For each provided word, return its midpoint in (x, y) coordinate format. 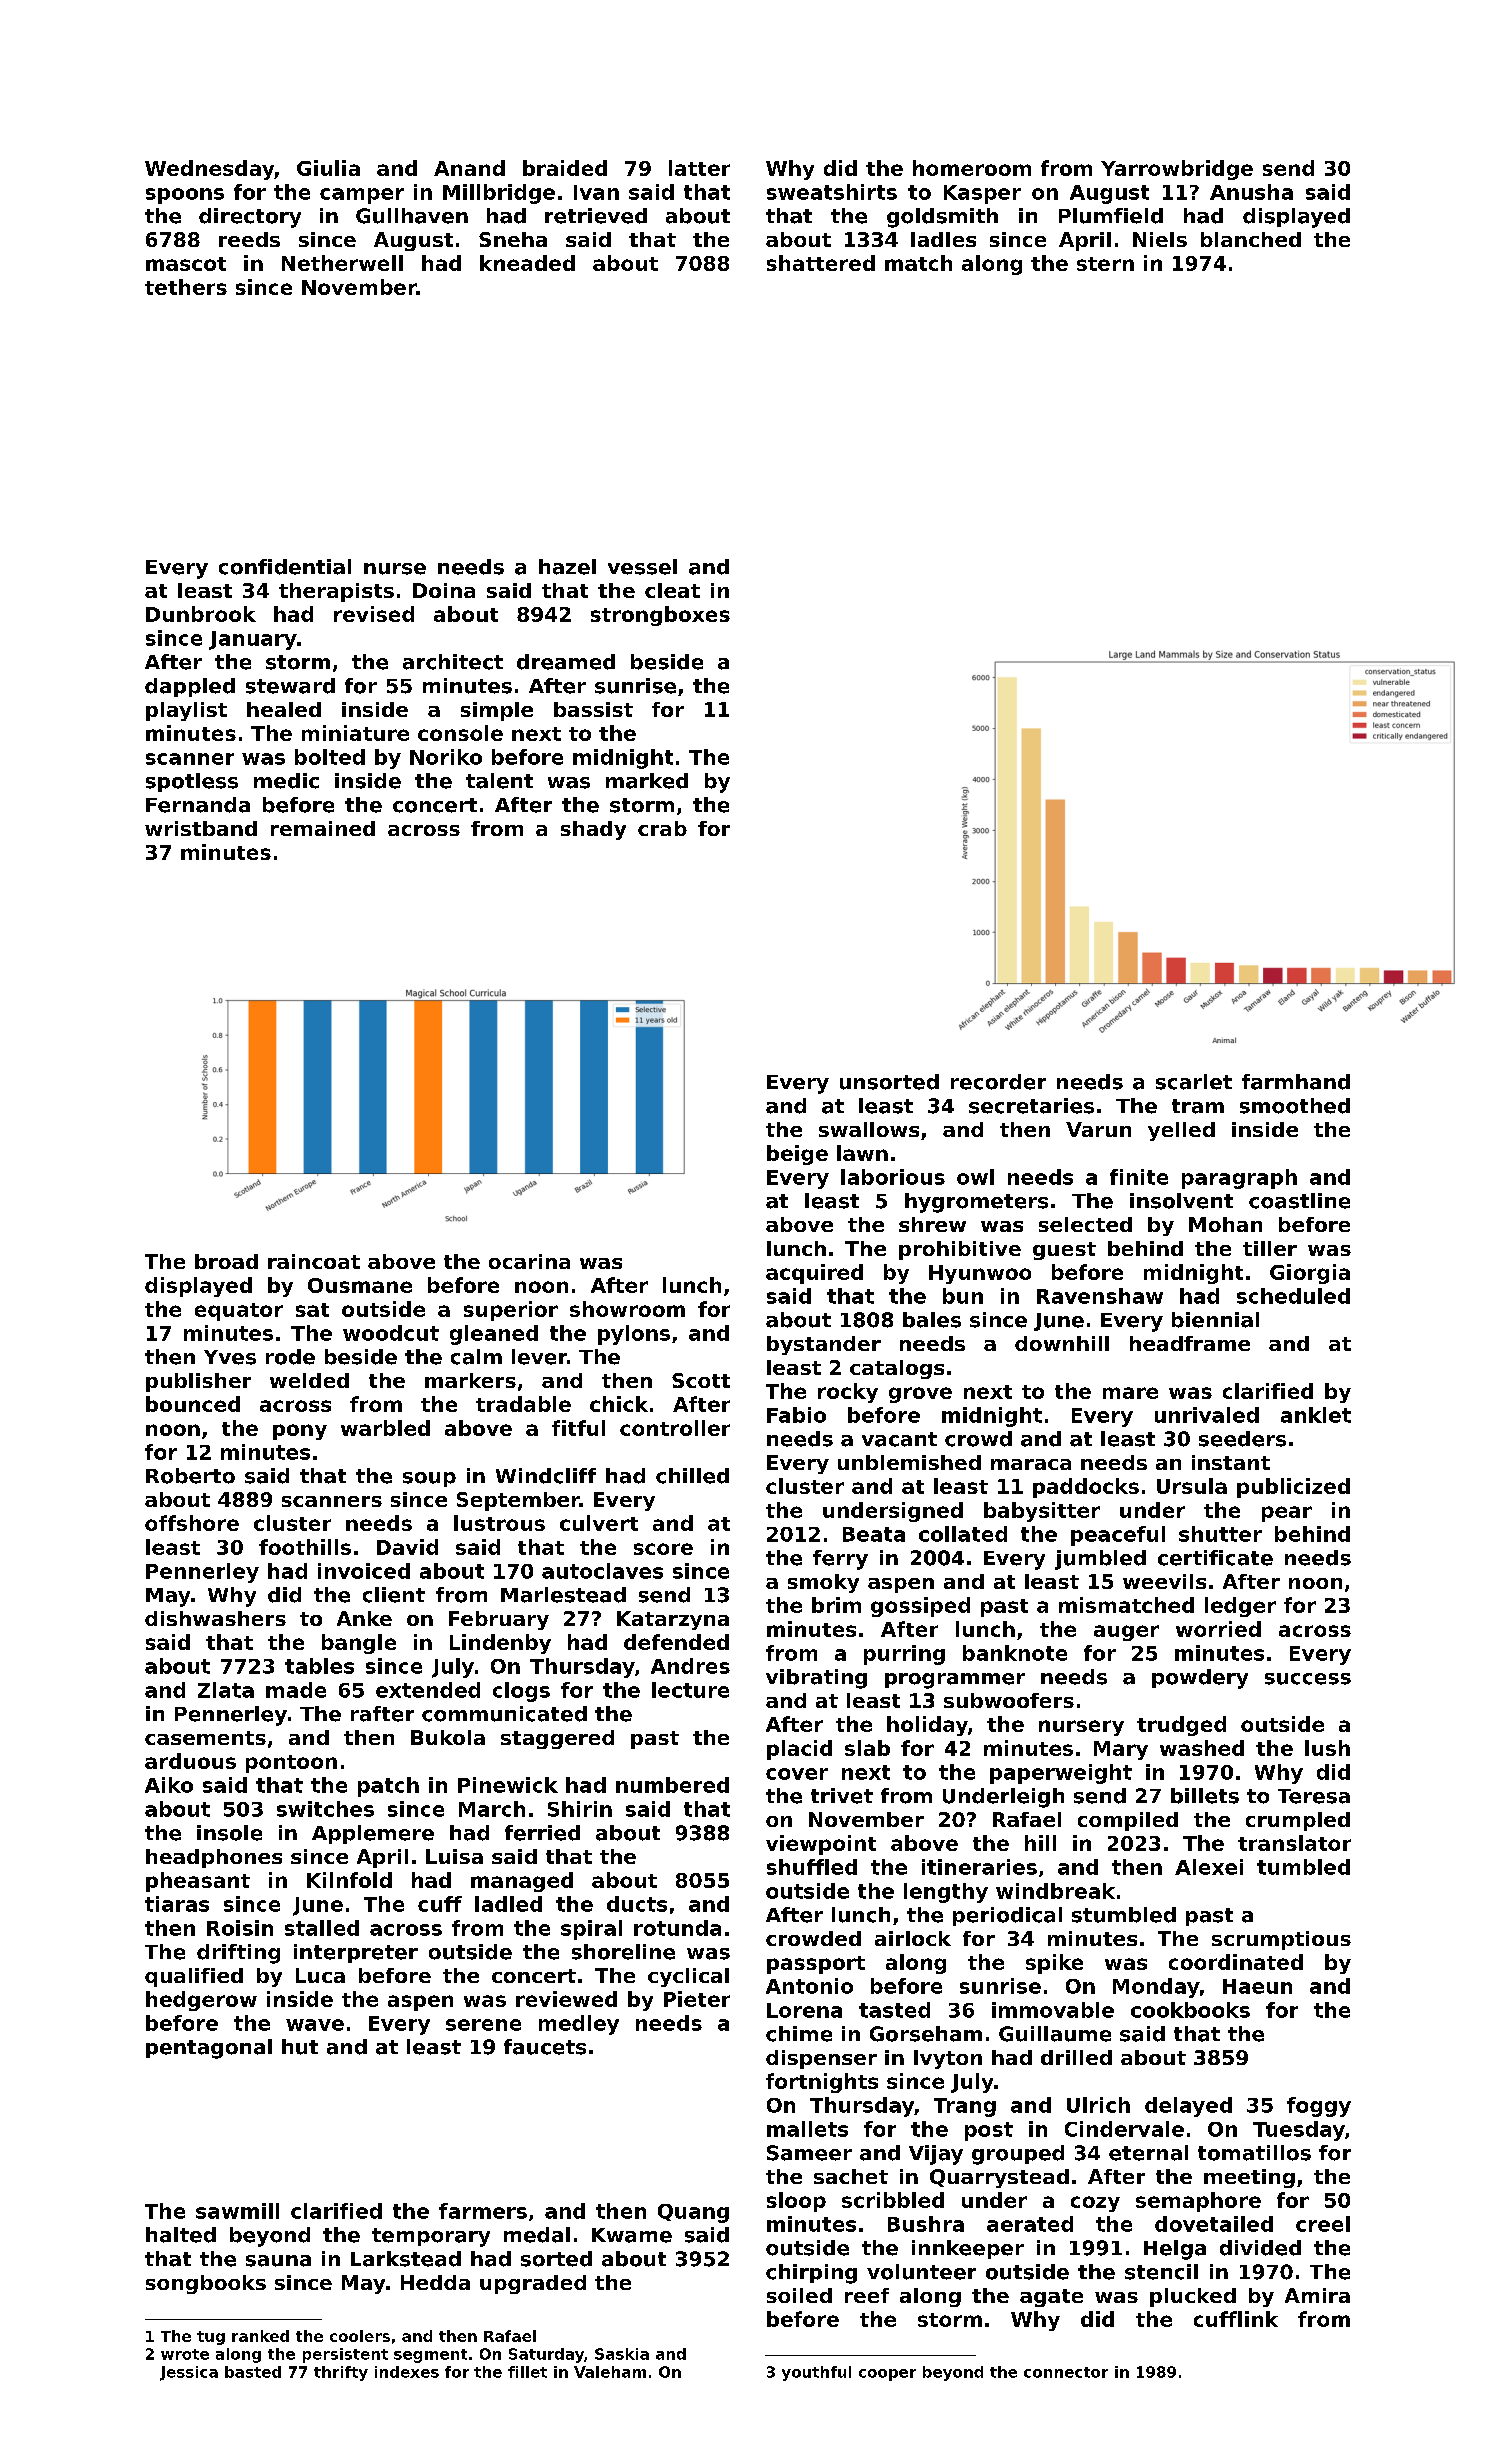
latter (699, 168)
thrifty (341, 2373)
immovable (1053, 2010)
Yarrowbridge (1177, 170)
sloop (796, 2202)
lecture (690, 1690)
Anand (469, 168)
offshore (192, 1523)
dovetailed (1214, 2224)
